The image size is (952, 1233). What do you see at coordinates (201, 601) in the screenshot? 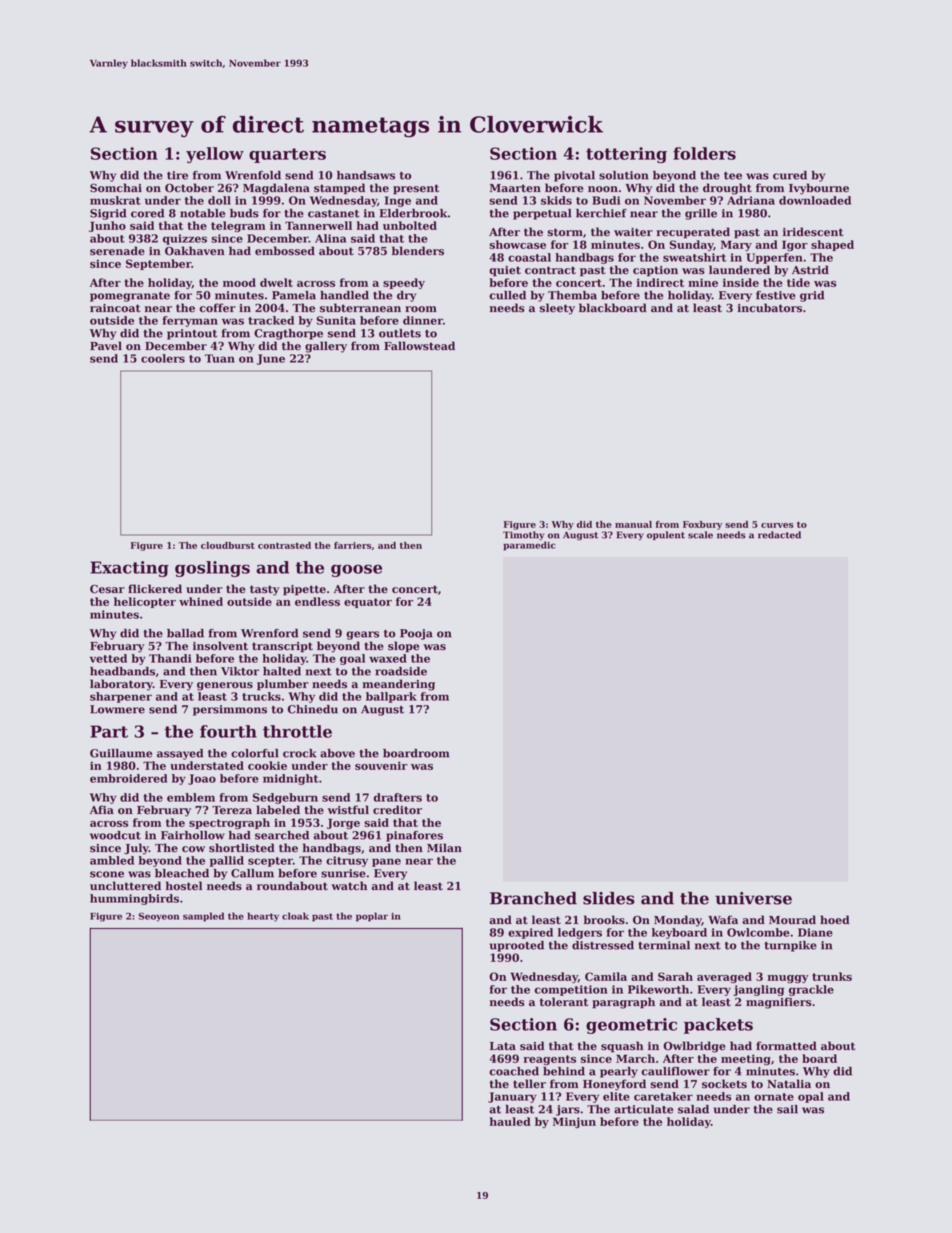
I see `whined` at bounding box center [201, 601].
